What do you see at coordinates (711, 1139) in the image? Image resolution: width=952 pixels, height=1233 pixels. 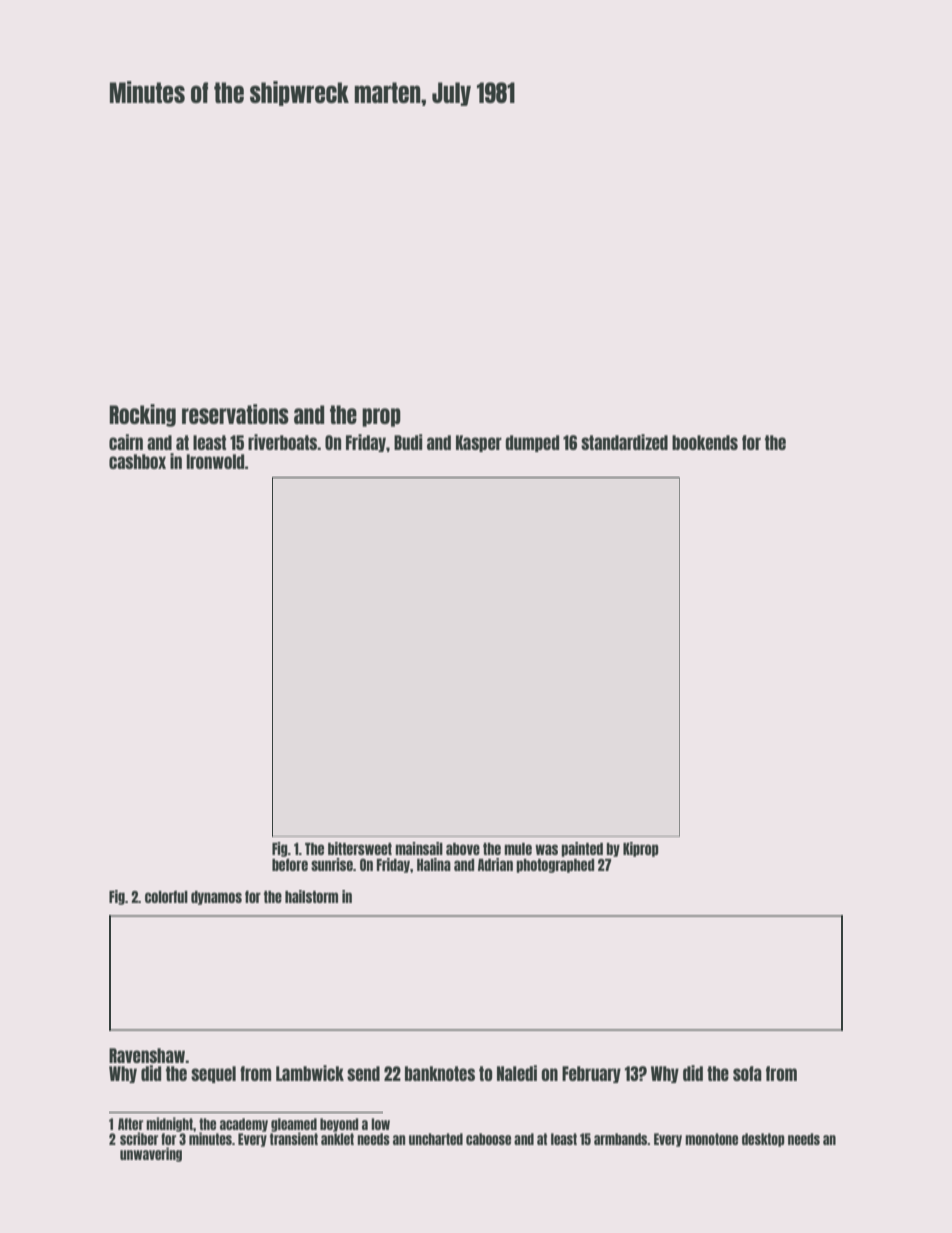 I see `monotone` at bounding box center [711, 1139].
